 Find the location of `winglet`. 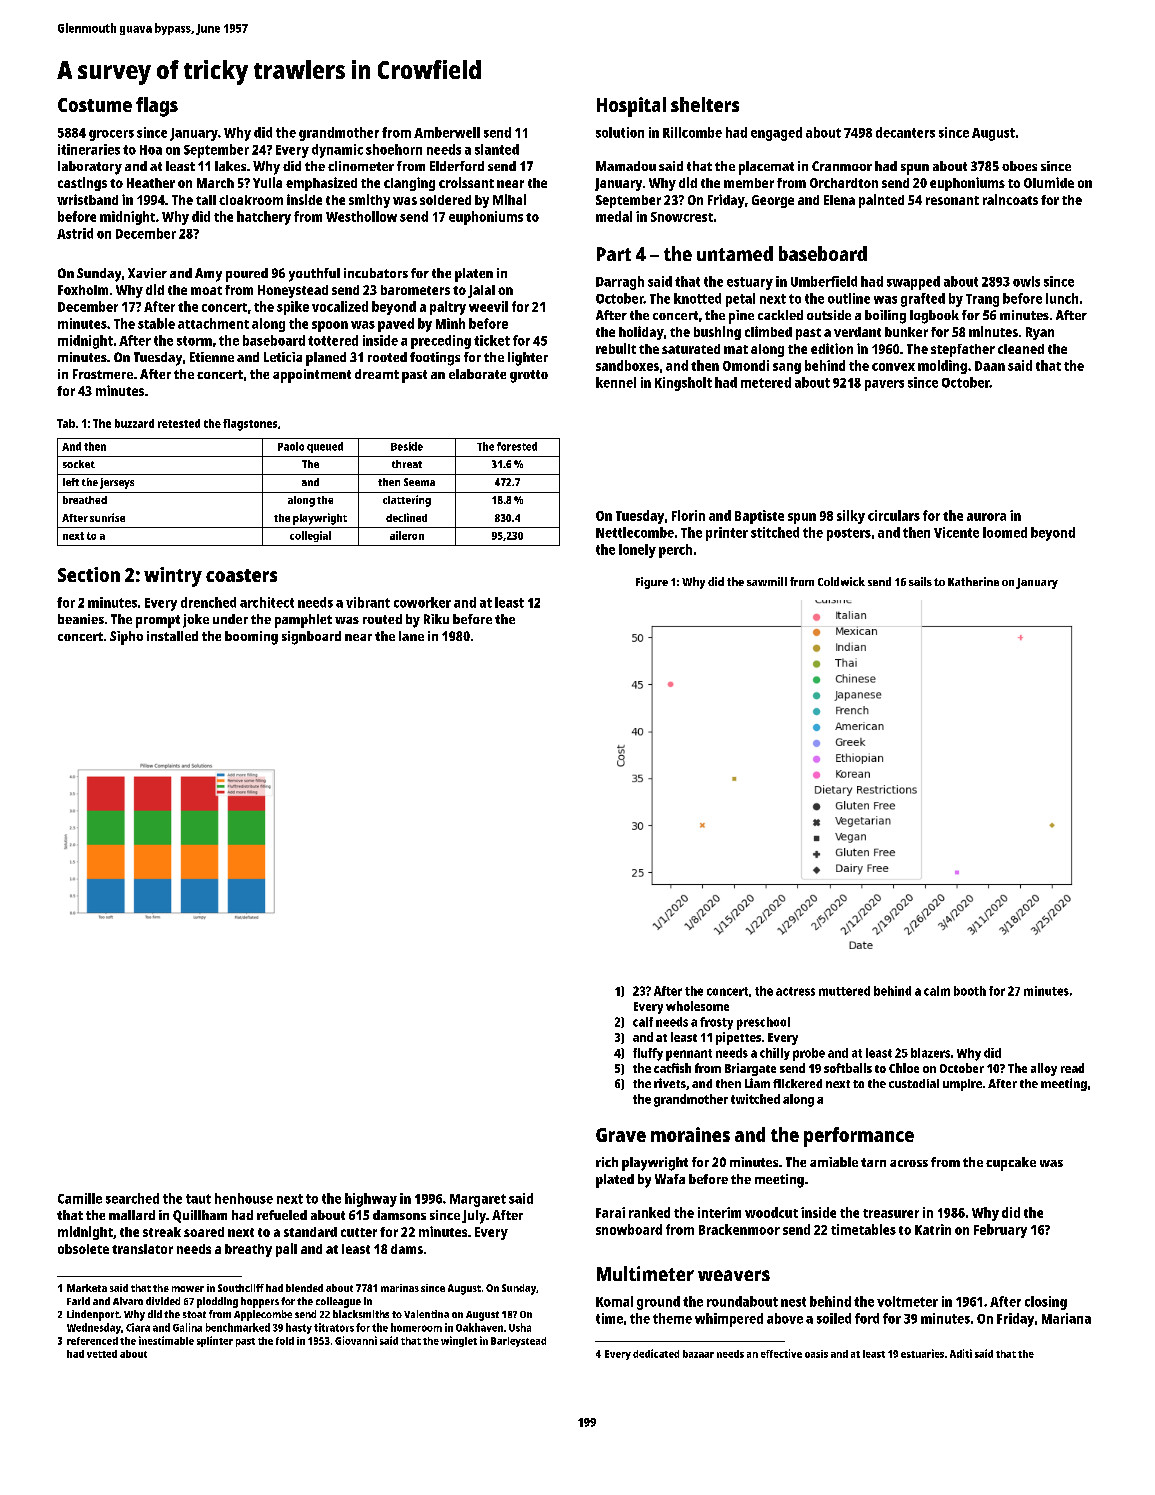

winglet is located at coordinates (459, 1341).
